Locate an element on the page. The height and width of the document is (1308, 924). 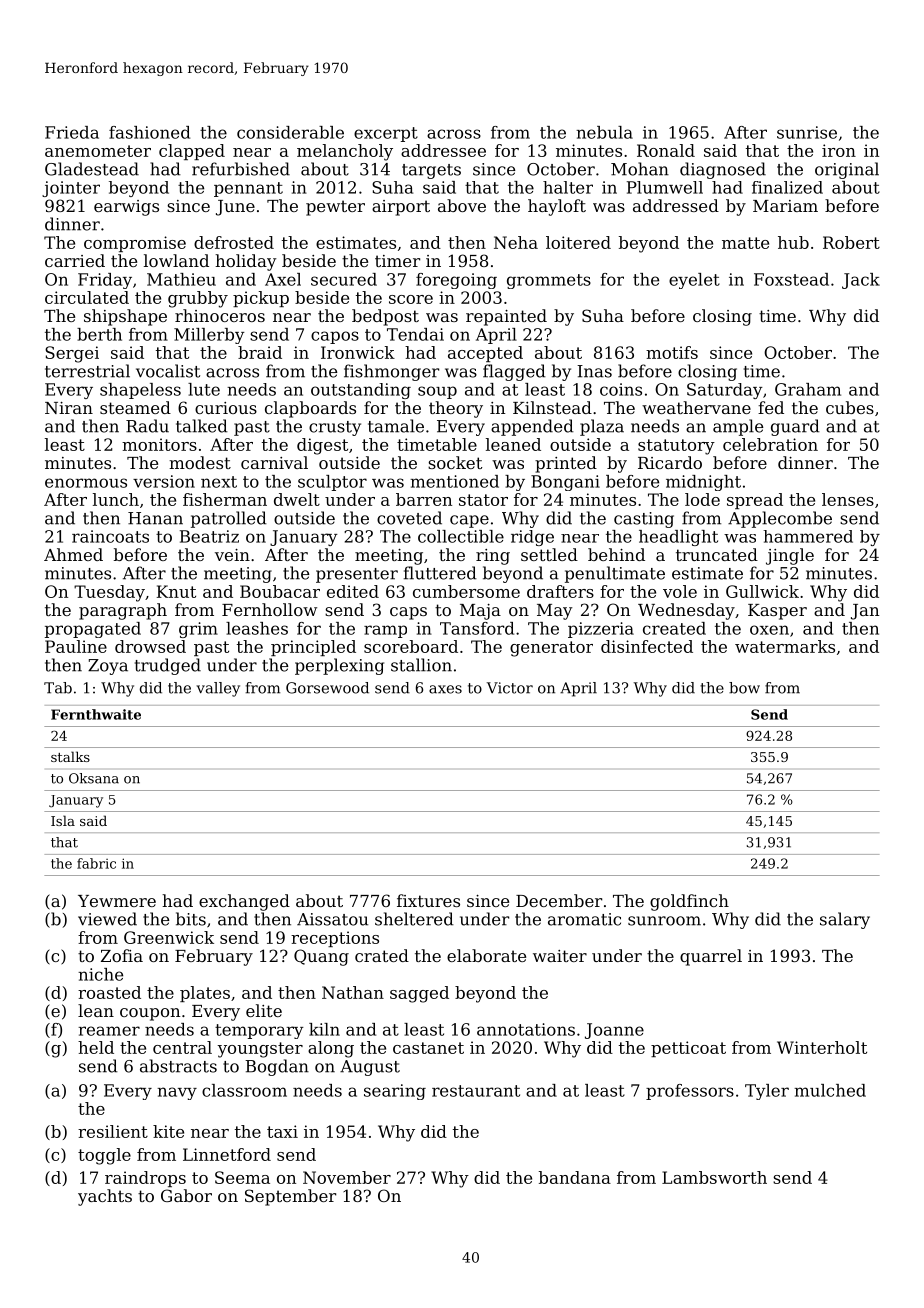
salary is located at coordinates (845, 920).
